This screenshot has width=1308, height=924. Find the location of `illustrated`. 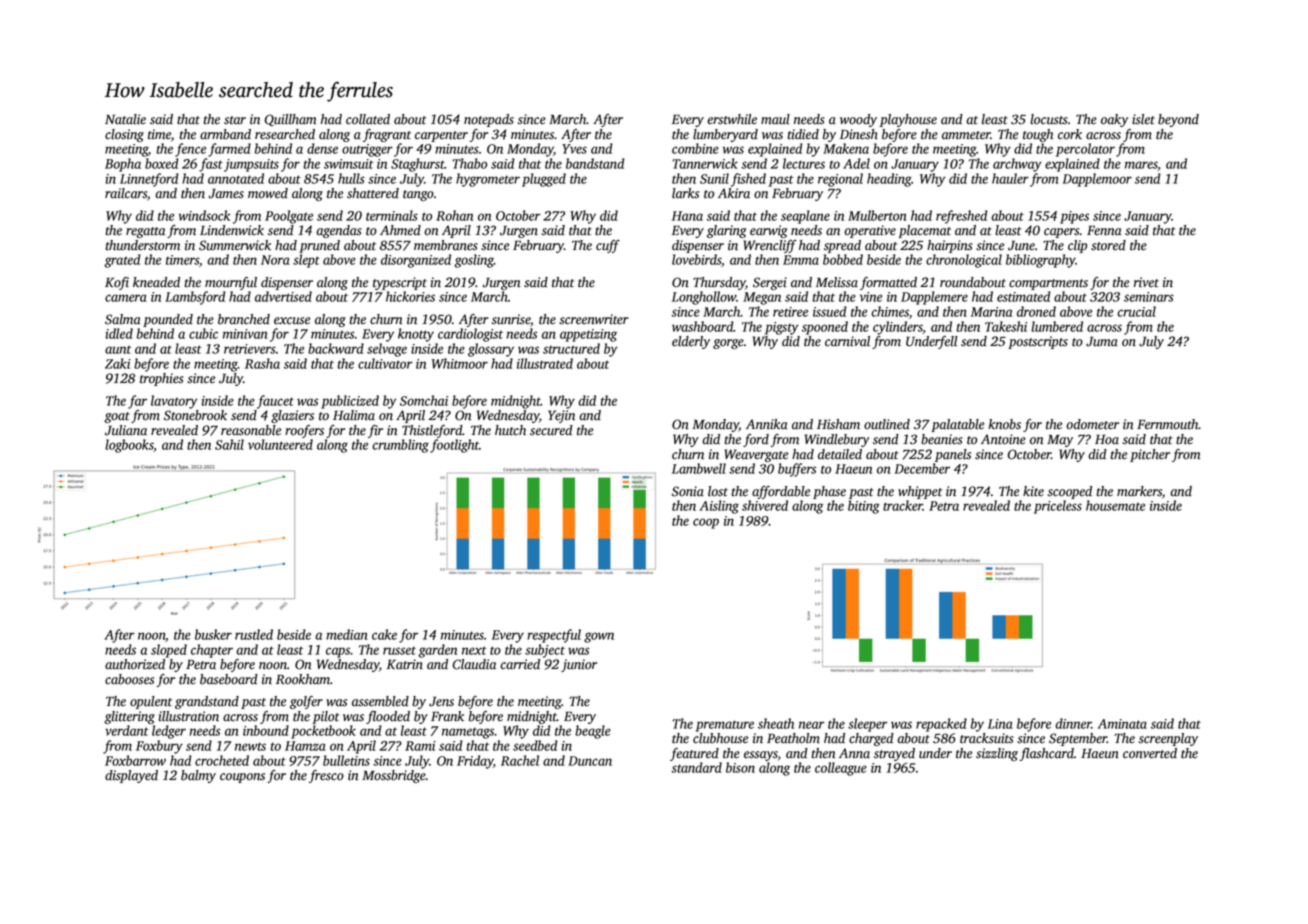

illustrated is located at coordinates (545, 363).
